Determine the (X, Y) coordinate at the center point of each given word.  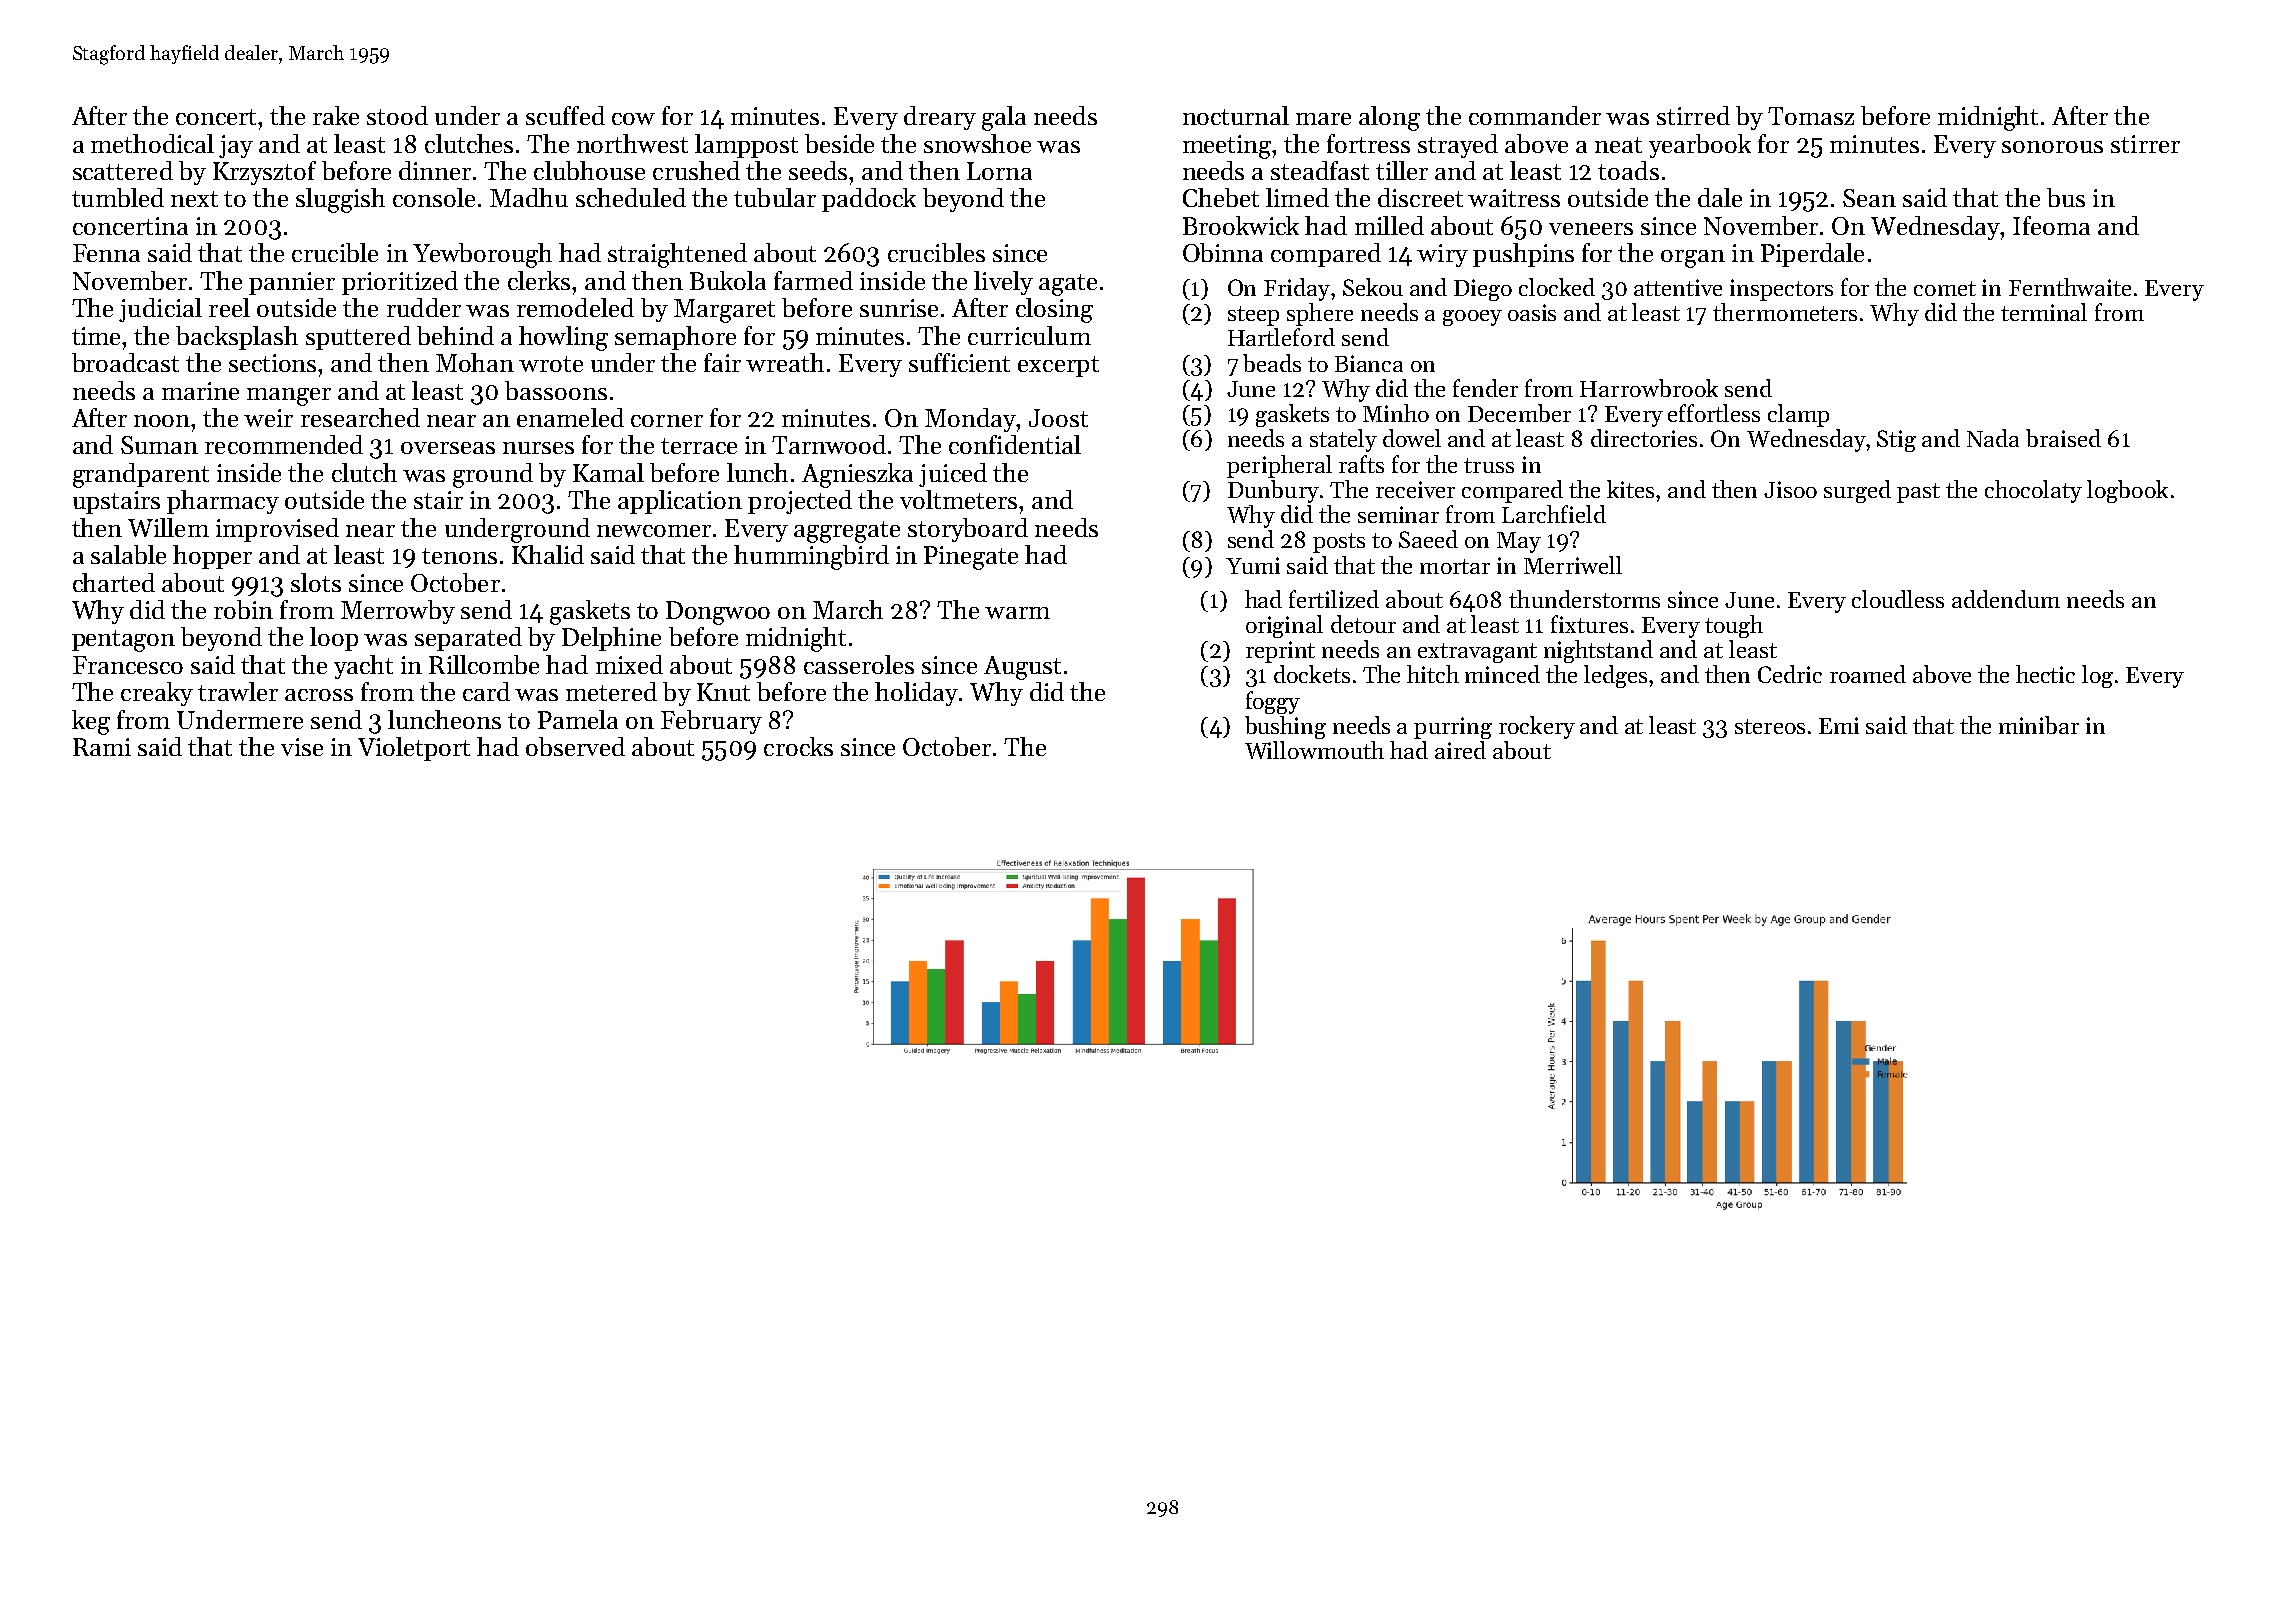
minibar (2039, 725)
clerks (539, 280)
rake (336, 115)
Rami (102, 747)
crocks (798, 746)
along (1389, 118)
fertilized (1334, 599)
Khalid (548, 554)
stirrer (2145, 144)
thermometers (1785, 312)
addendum (2006, 599)
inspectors (1781, 290)
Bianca (1369, 363)
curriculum (1029, 335)
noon (162, 421)
